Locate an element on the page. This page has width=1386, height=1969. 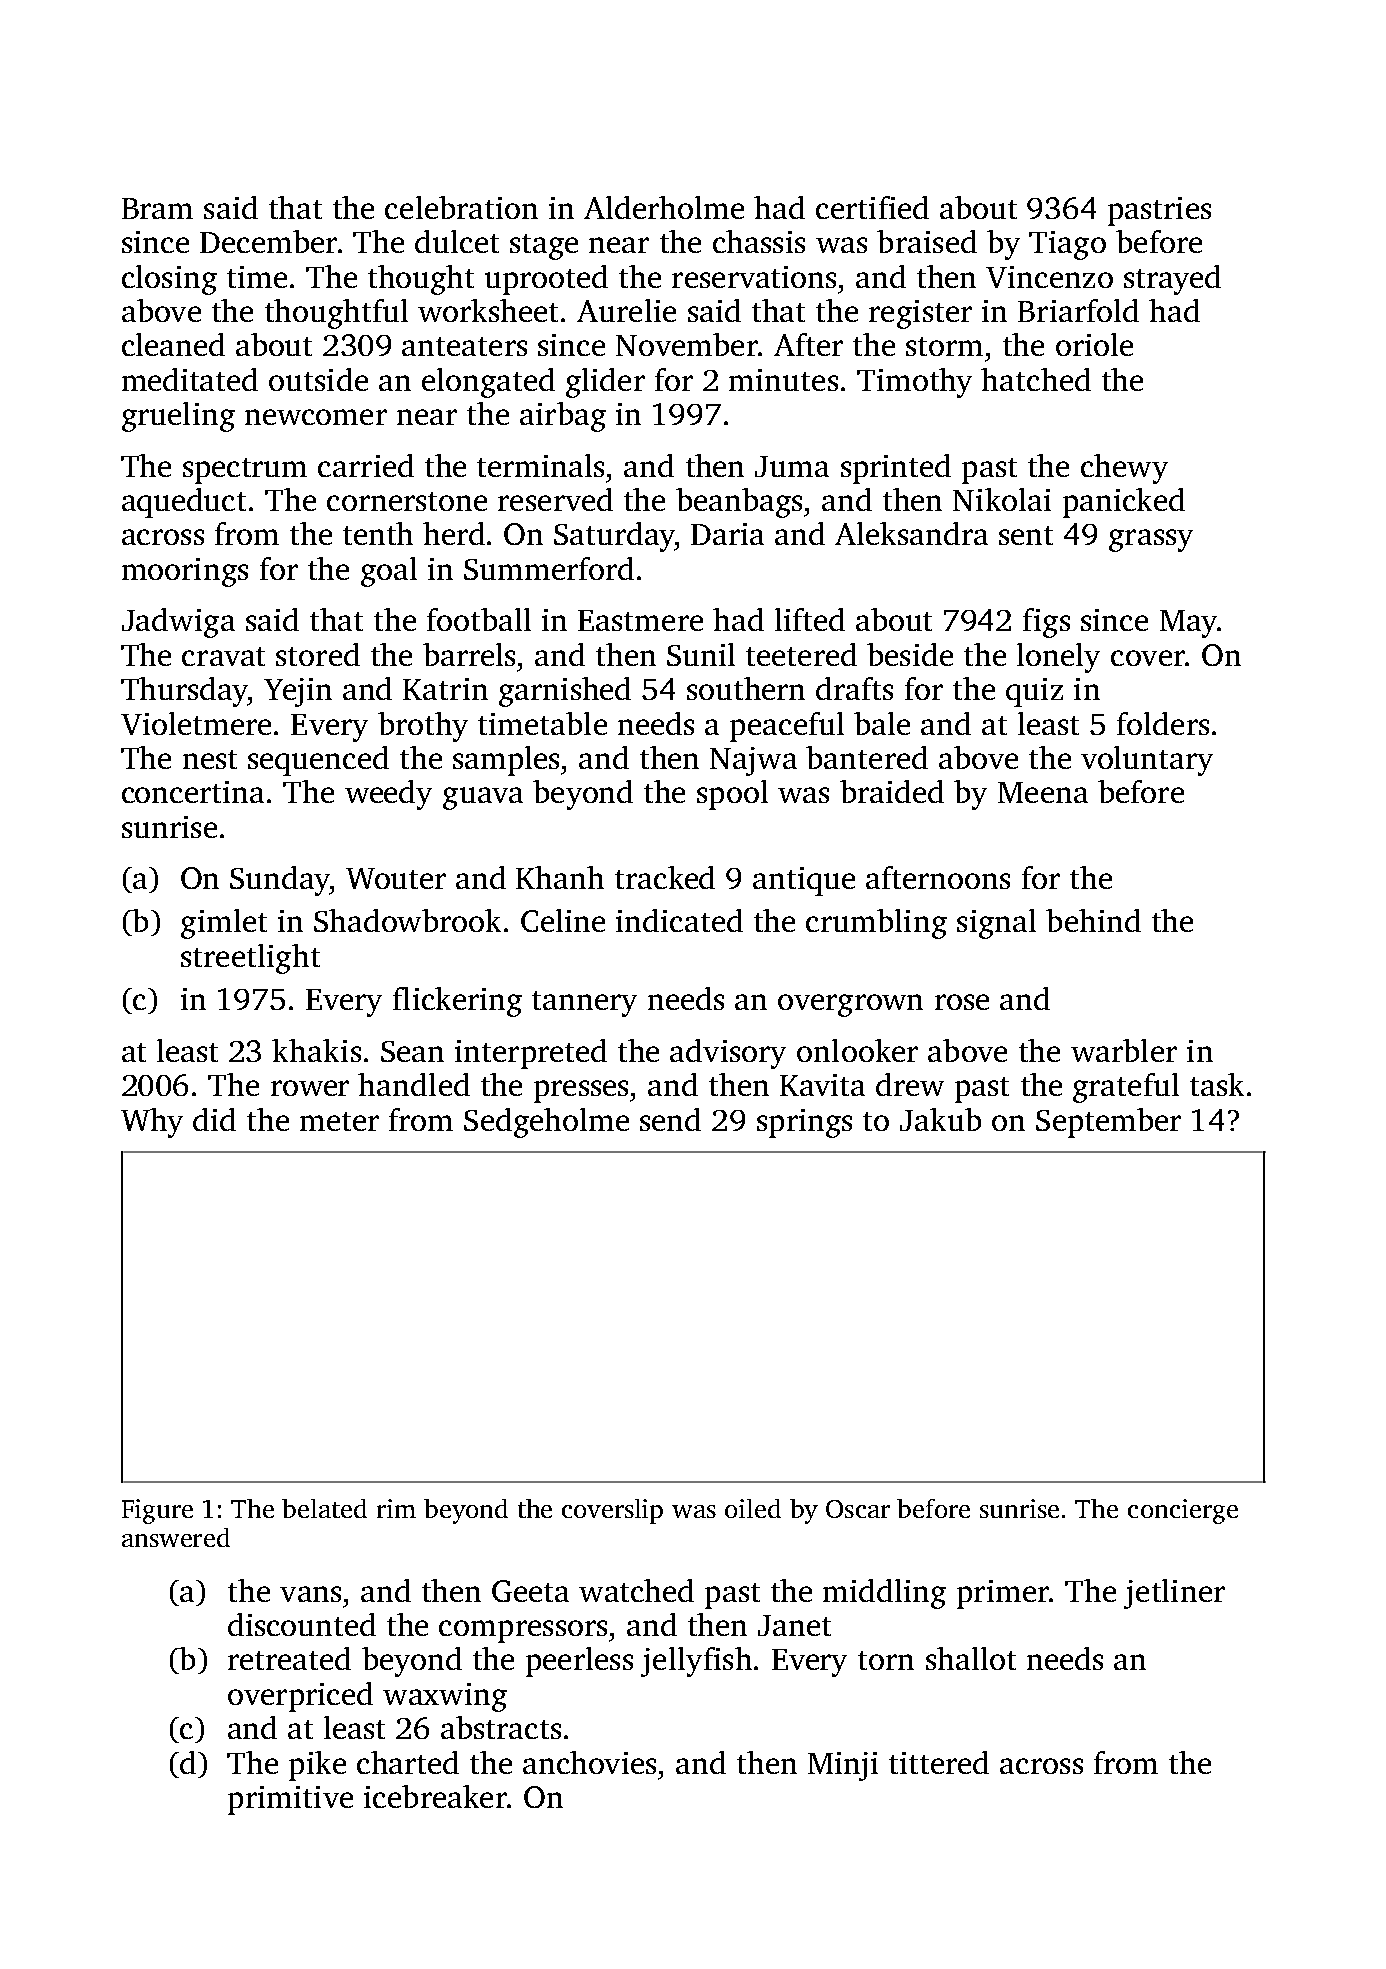
Alderholme is located at coordinates (664, 207).
